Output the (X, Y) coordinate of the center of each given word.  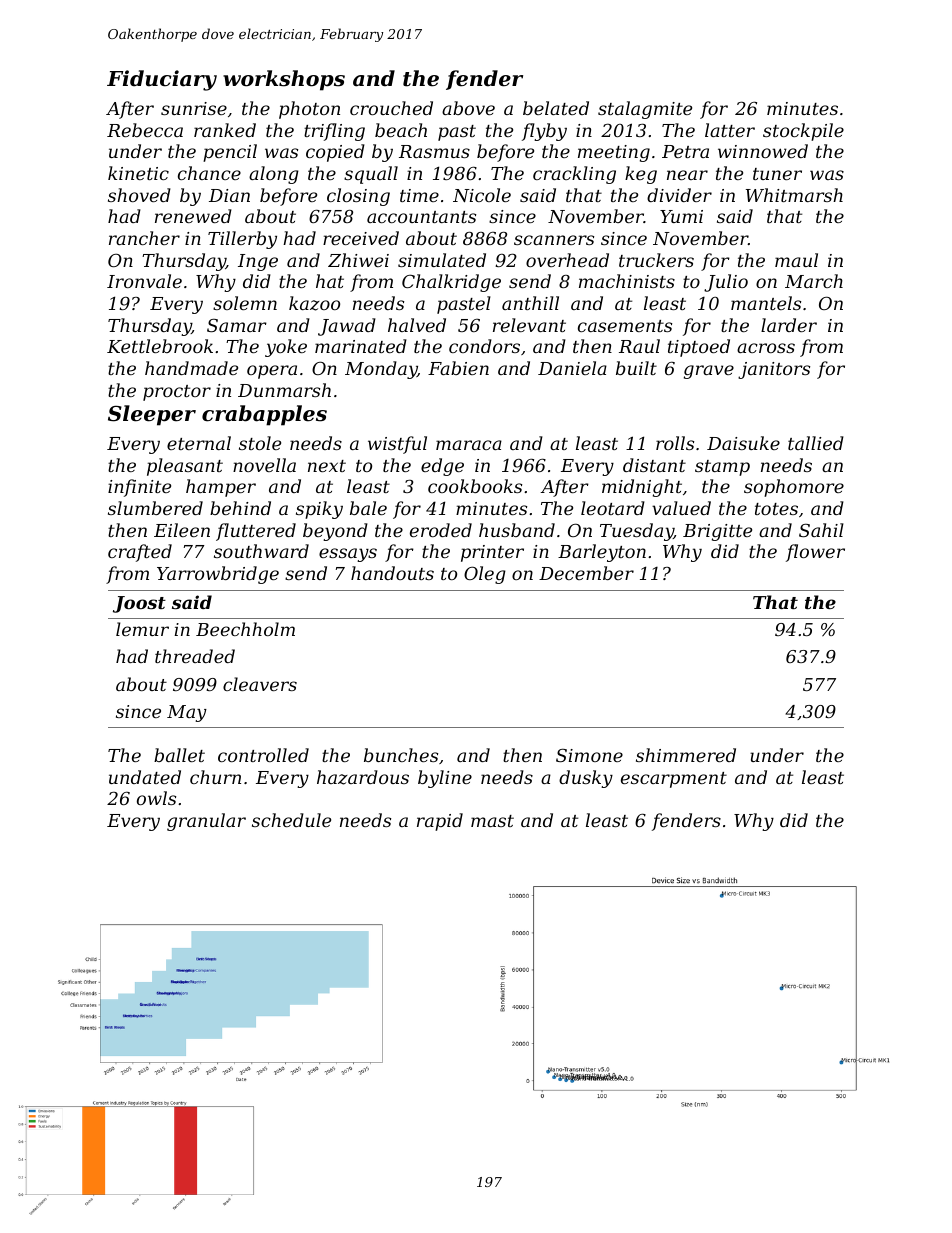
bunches (401, 755)
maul (796, 260)
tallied (816, 443)
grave (709, 372)
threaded (195, 656)
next (327, 466)
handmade (191, 368)
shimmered (686, 755)
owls (156, 798)
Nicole (482, 195)
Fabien (458, 368)
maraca (469, 445)
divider (679, 195)
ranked (225, 130)
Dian (229, 195)
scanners (554, 240)
